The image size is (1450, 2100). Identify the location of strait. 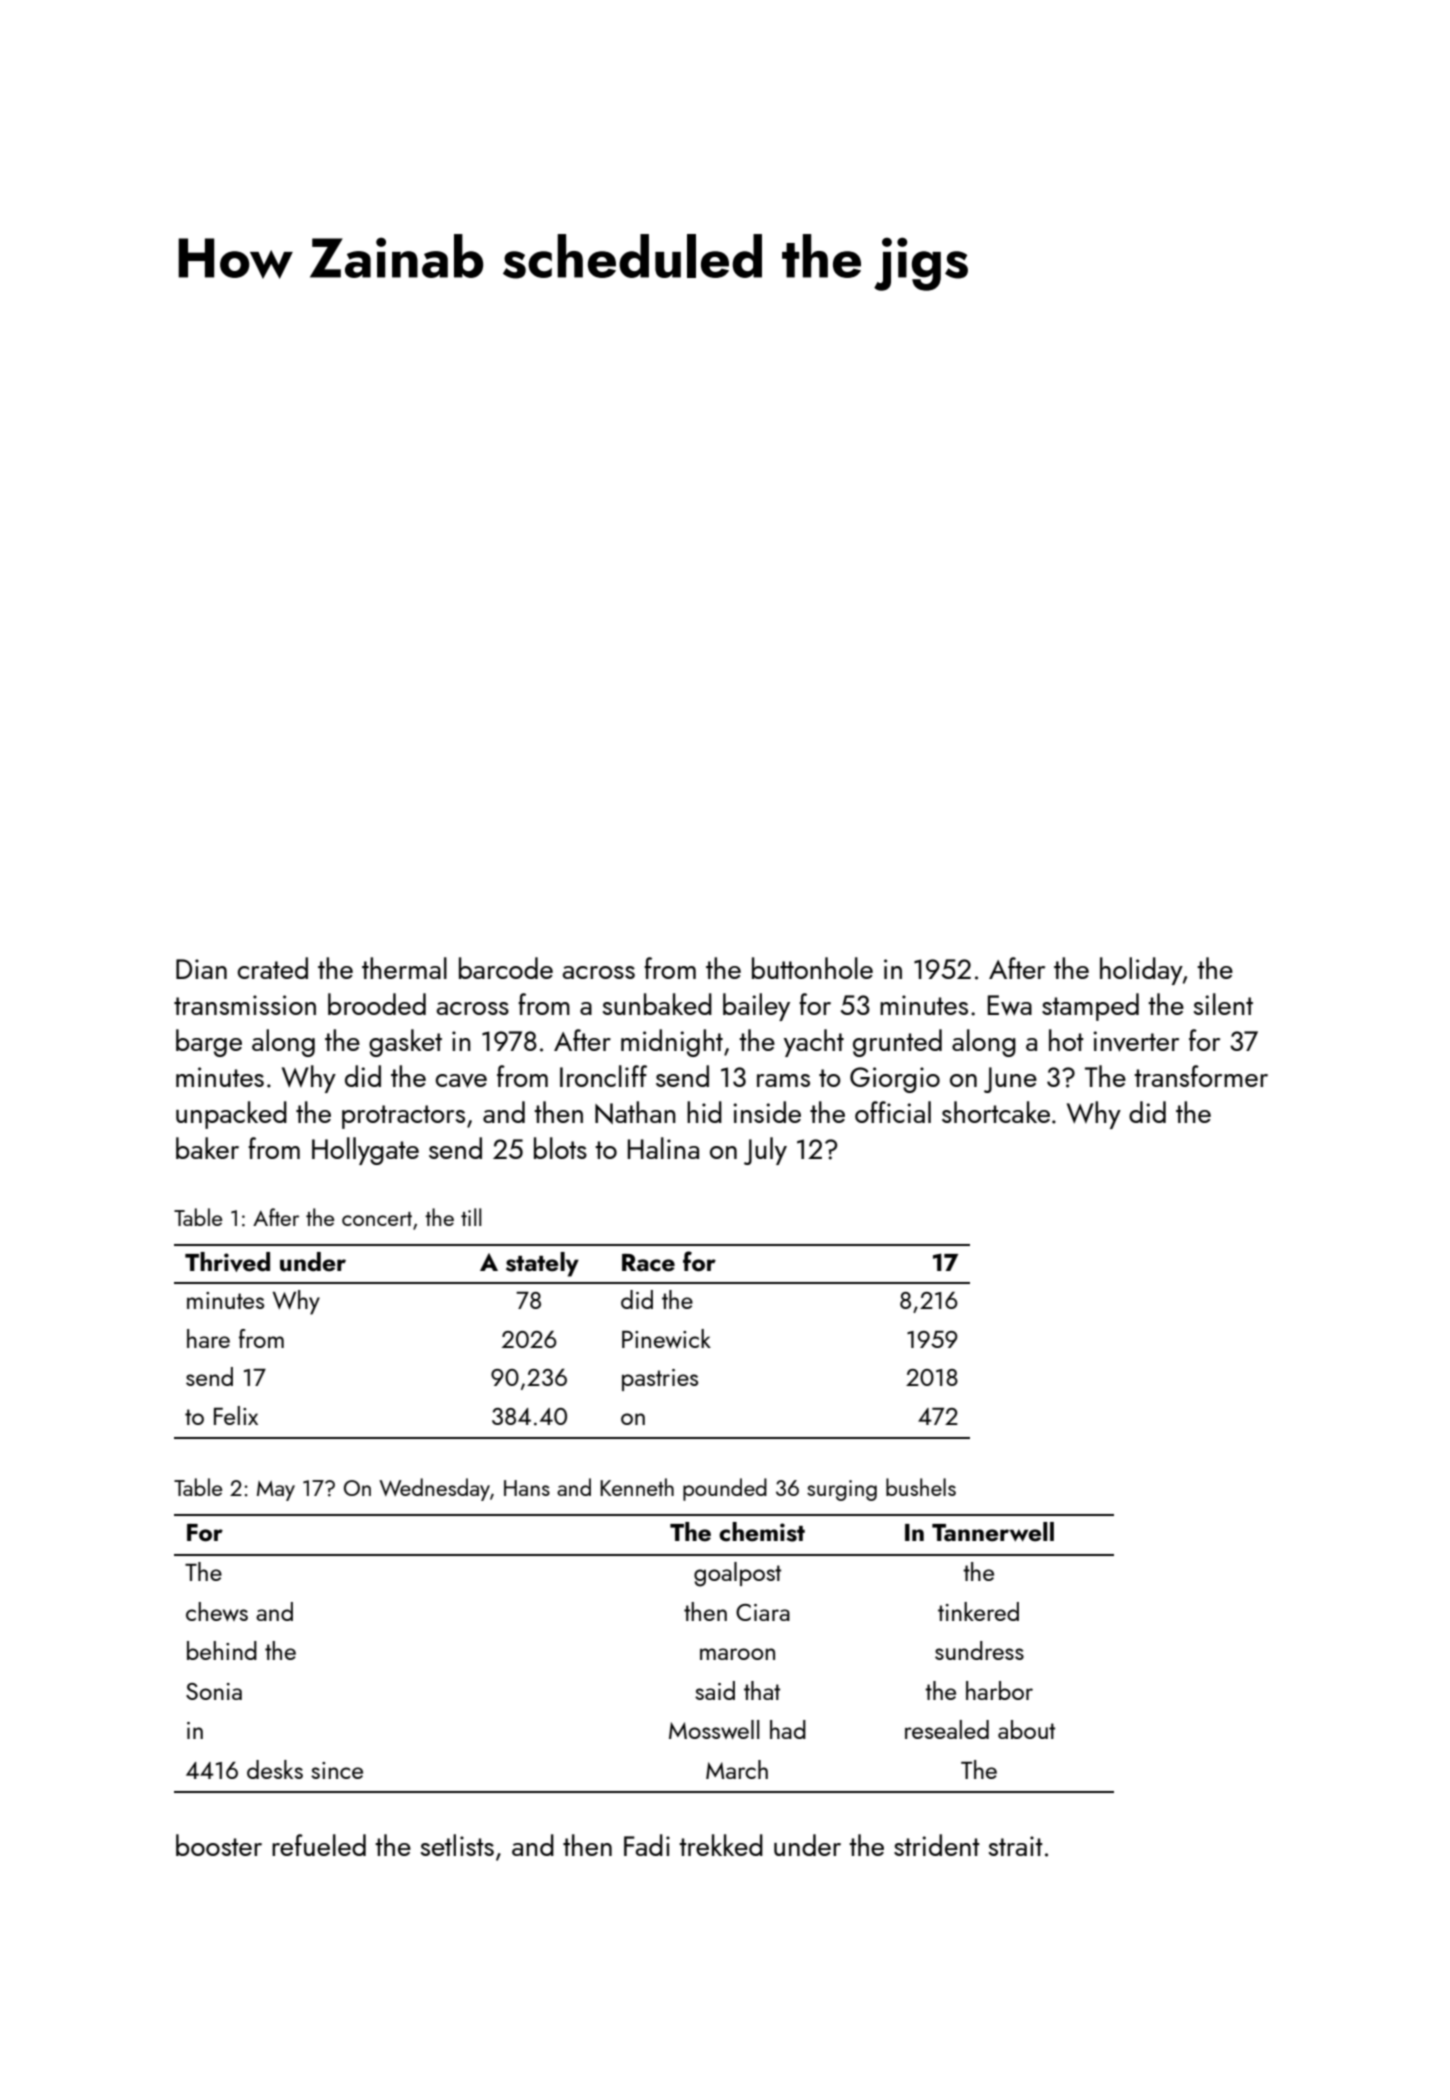
(1016, 1846).
